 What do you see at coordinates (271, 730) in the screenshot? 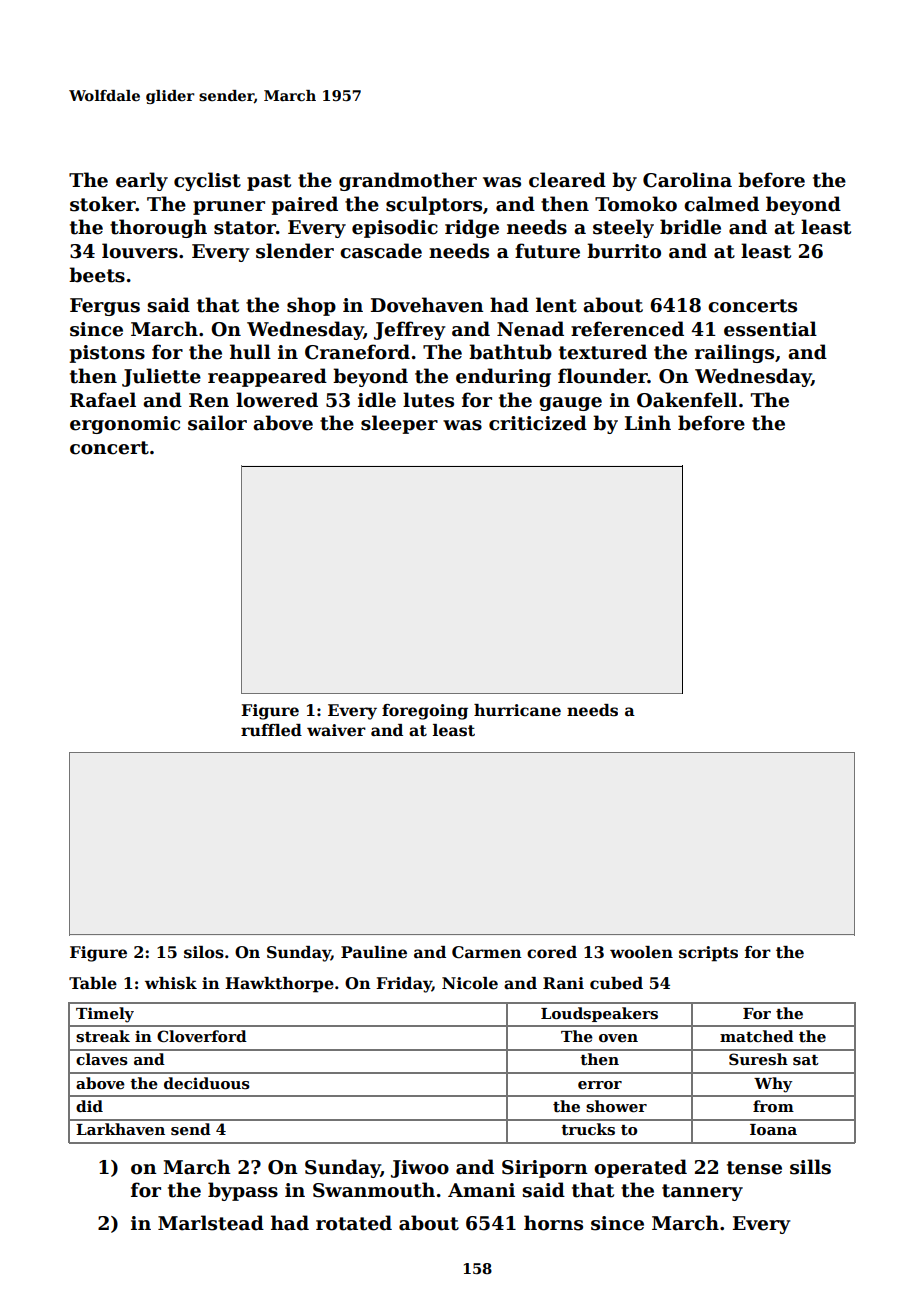
I see `ruffled` at bounding box center [271, 730].
